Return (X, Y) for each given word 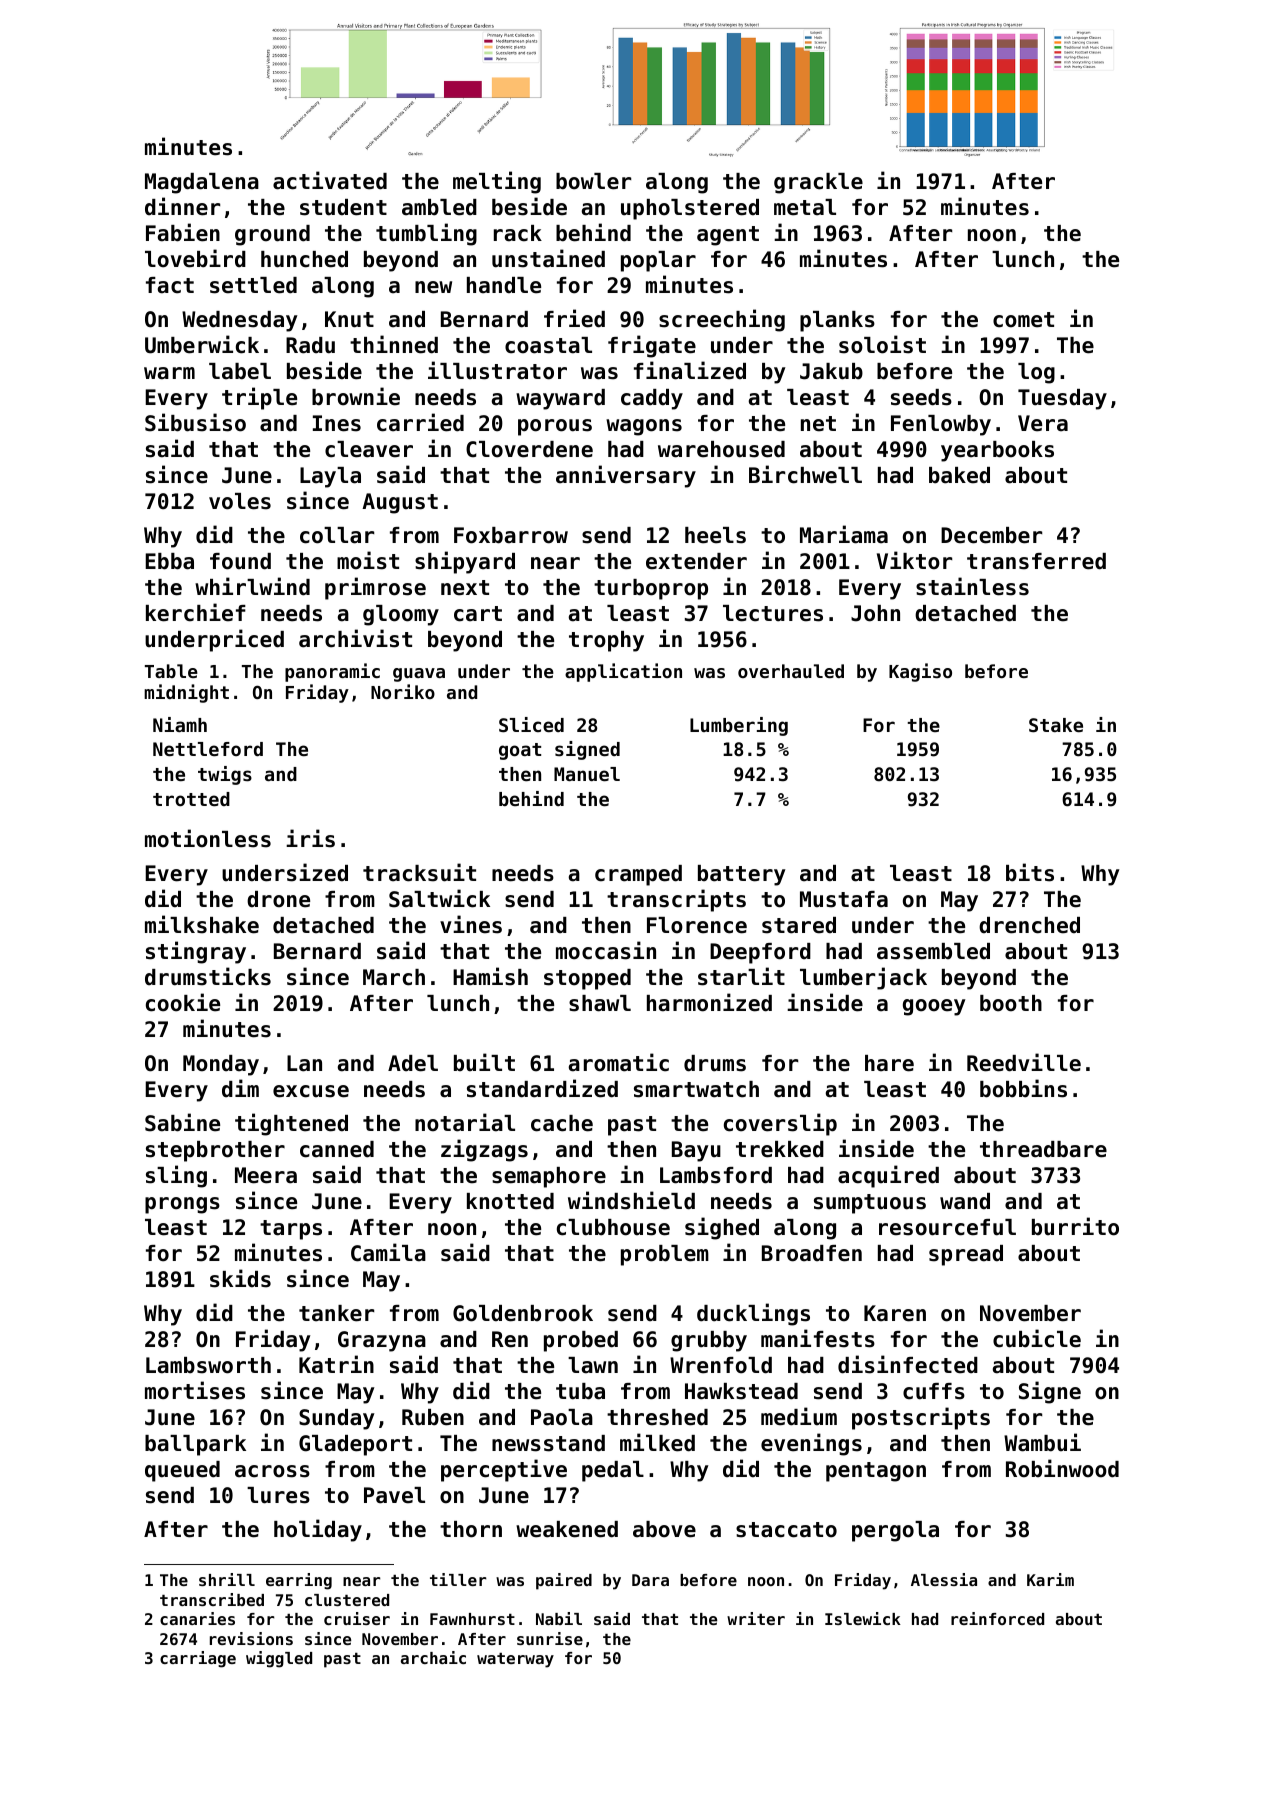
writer (756, 1618)
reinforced (997, 1618)
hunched (304, 259)
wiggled (279, 1659)
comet (1023, 320)
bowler (593, 181)
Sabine (182, 1122)
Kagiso (920, 672)
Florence (697, 925)
